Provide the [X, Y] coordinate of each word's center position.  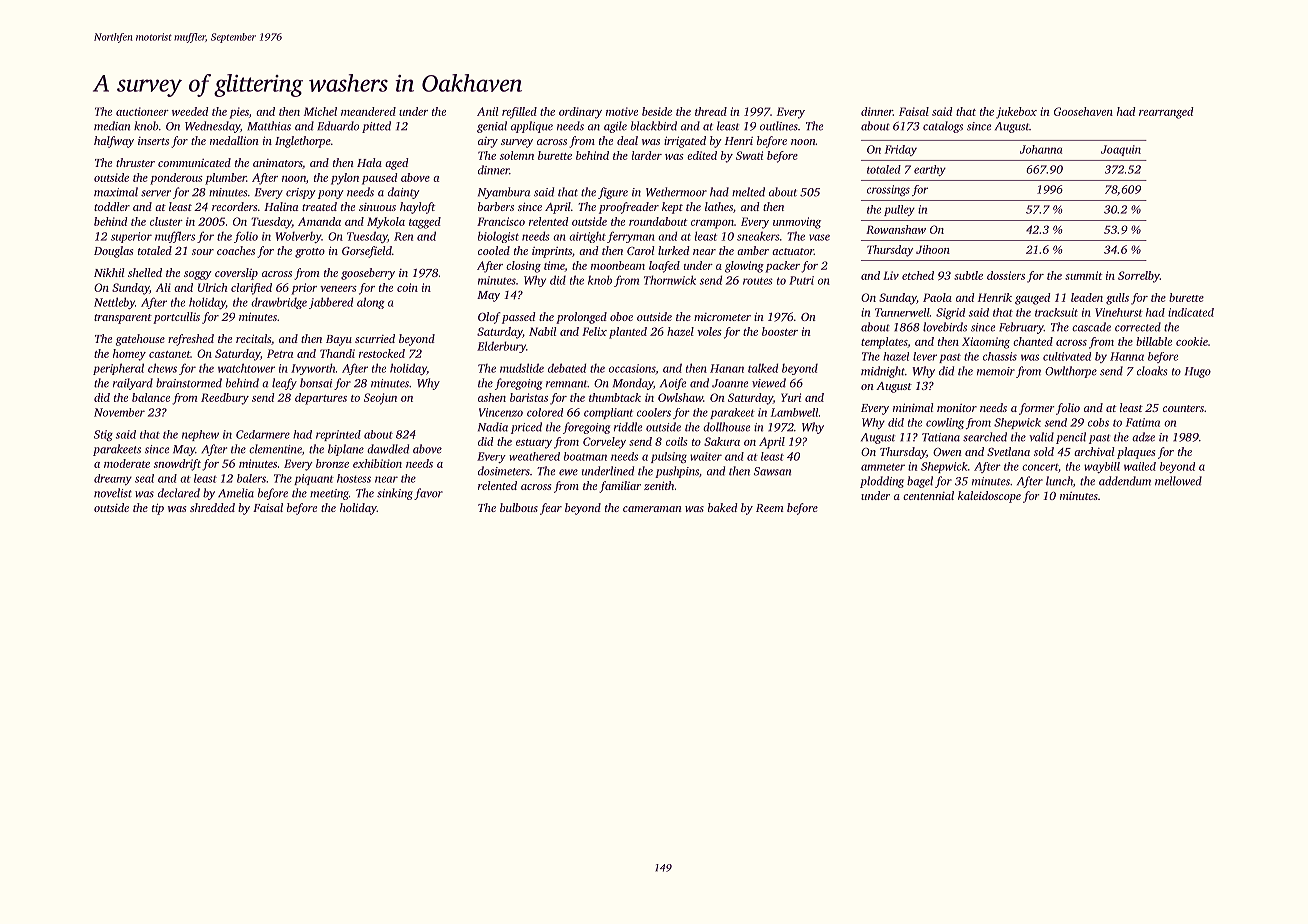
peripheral [118, 369]
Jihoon [933, 249]
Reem [769, 508]
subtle [968, 275]
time [554, 266]
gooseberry [368, 274]
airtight [587, 237]
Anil [487, 111]
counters [1183, 408]
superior [131, 237]
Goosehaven [1083, 111]
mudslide [522, 368]
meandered [368, 111]
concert [1040, 467]
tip [158, 509]
